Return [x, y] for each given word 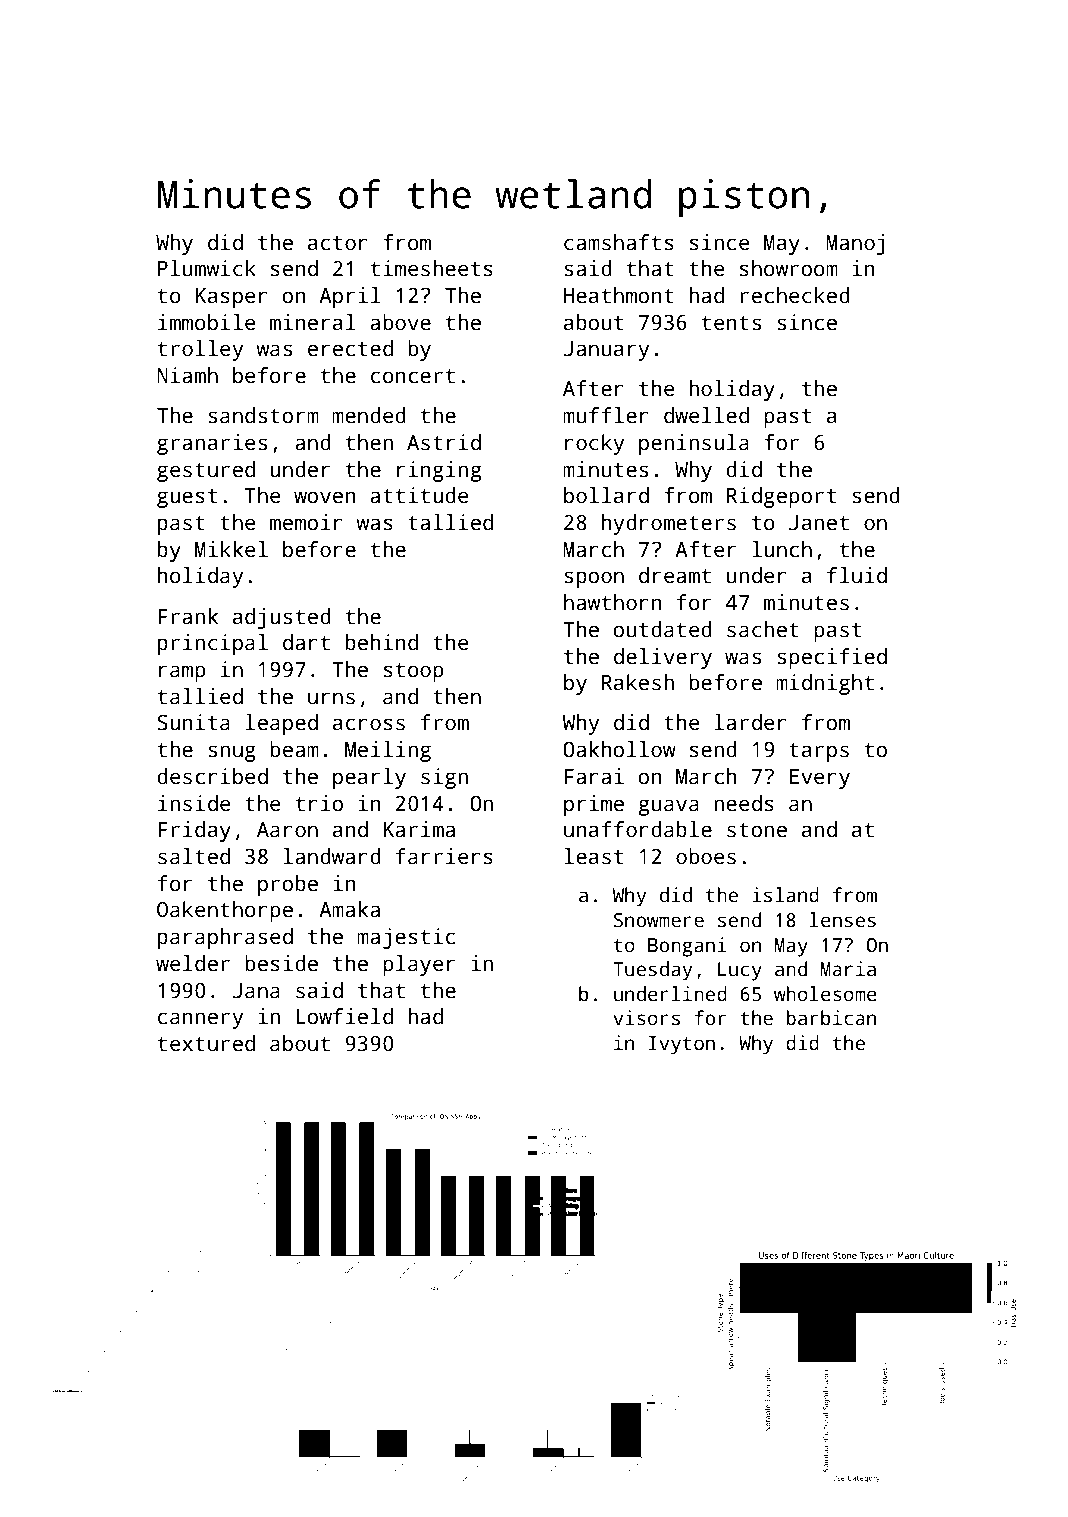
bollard [606, 495]
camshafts [619, 242]
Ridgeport [781, 497]
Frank [188, 616]
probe [288, 885]
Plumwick [207, 268]
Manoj [855, 244]
